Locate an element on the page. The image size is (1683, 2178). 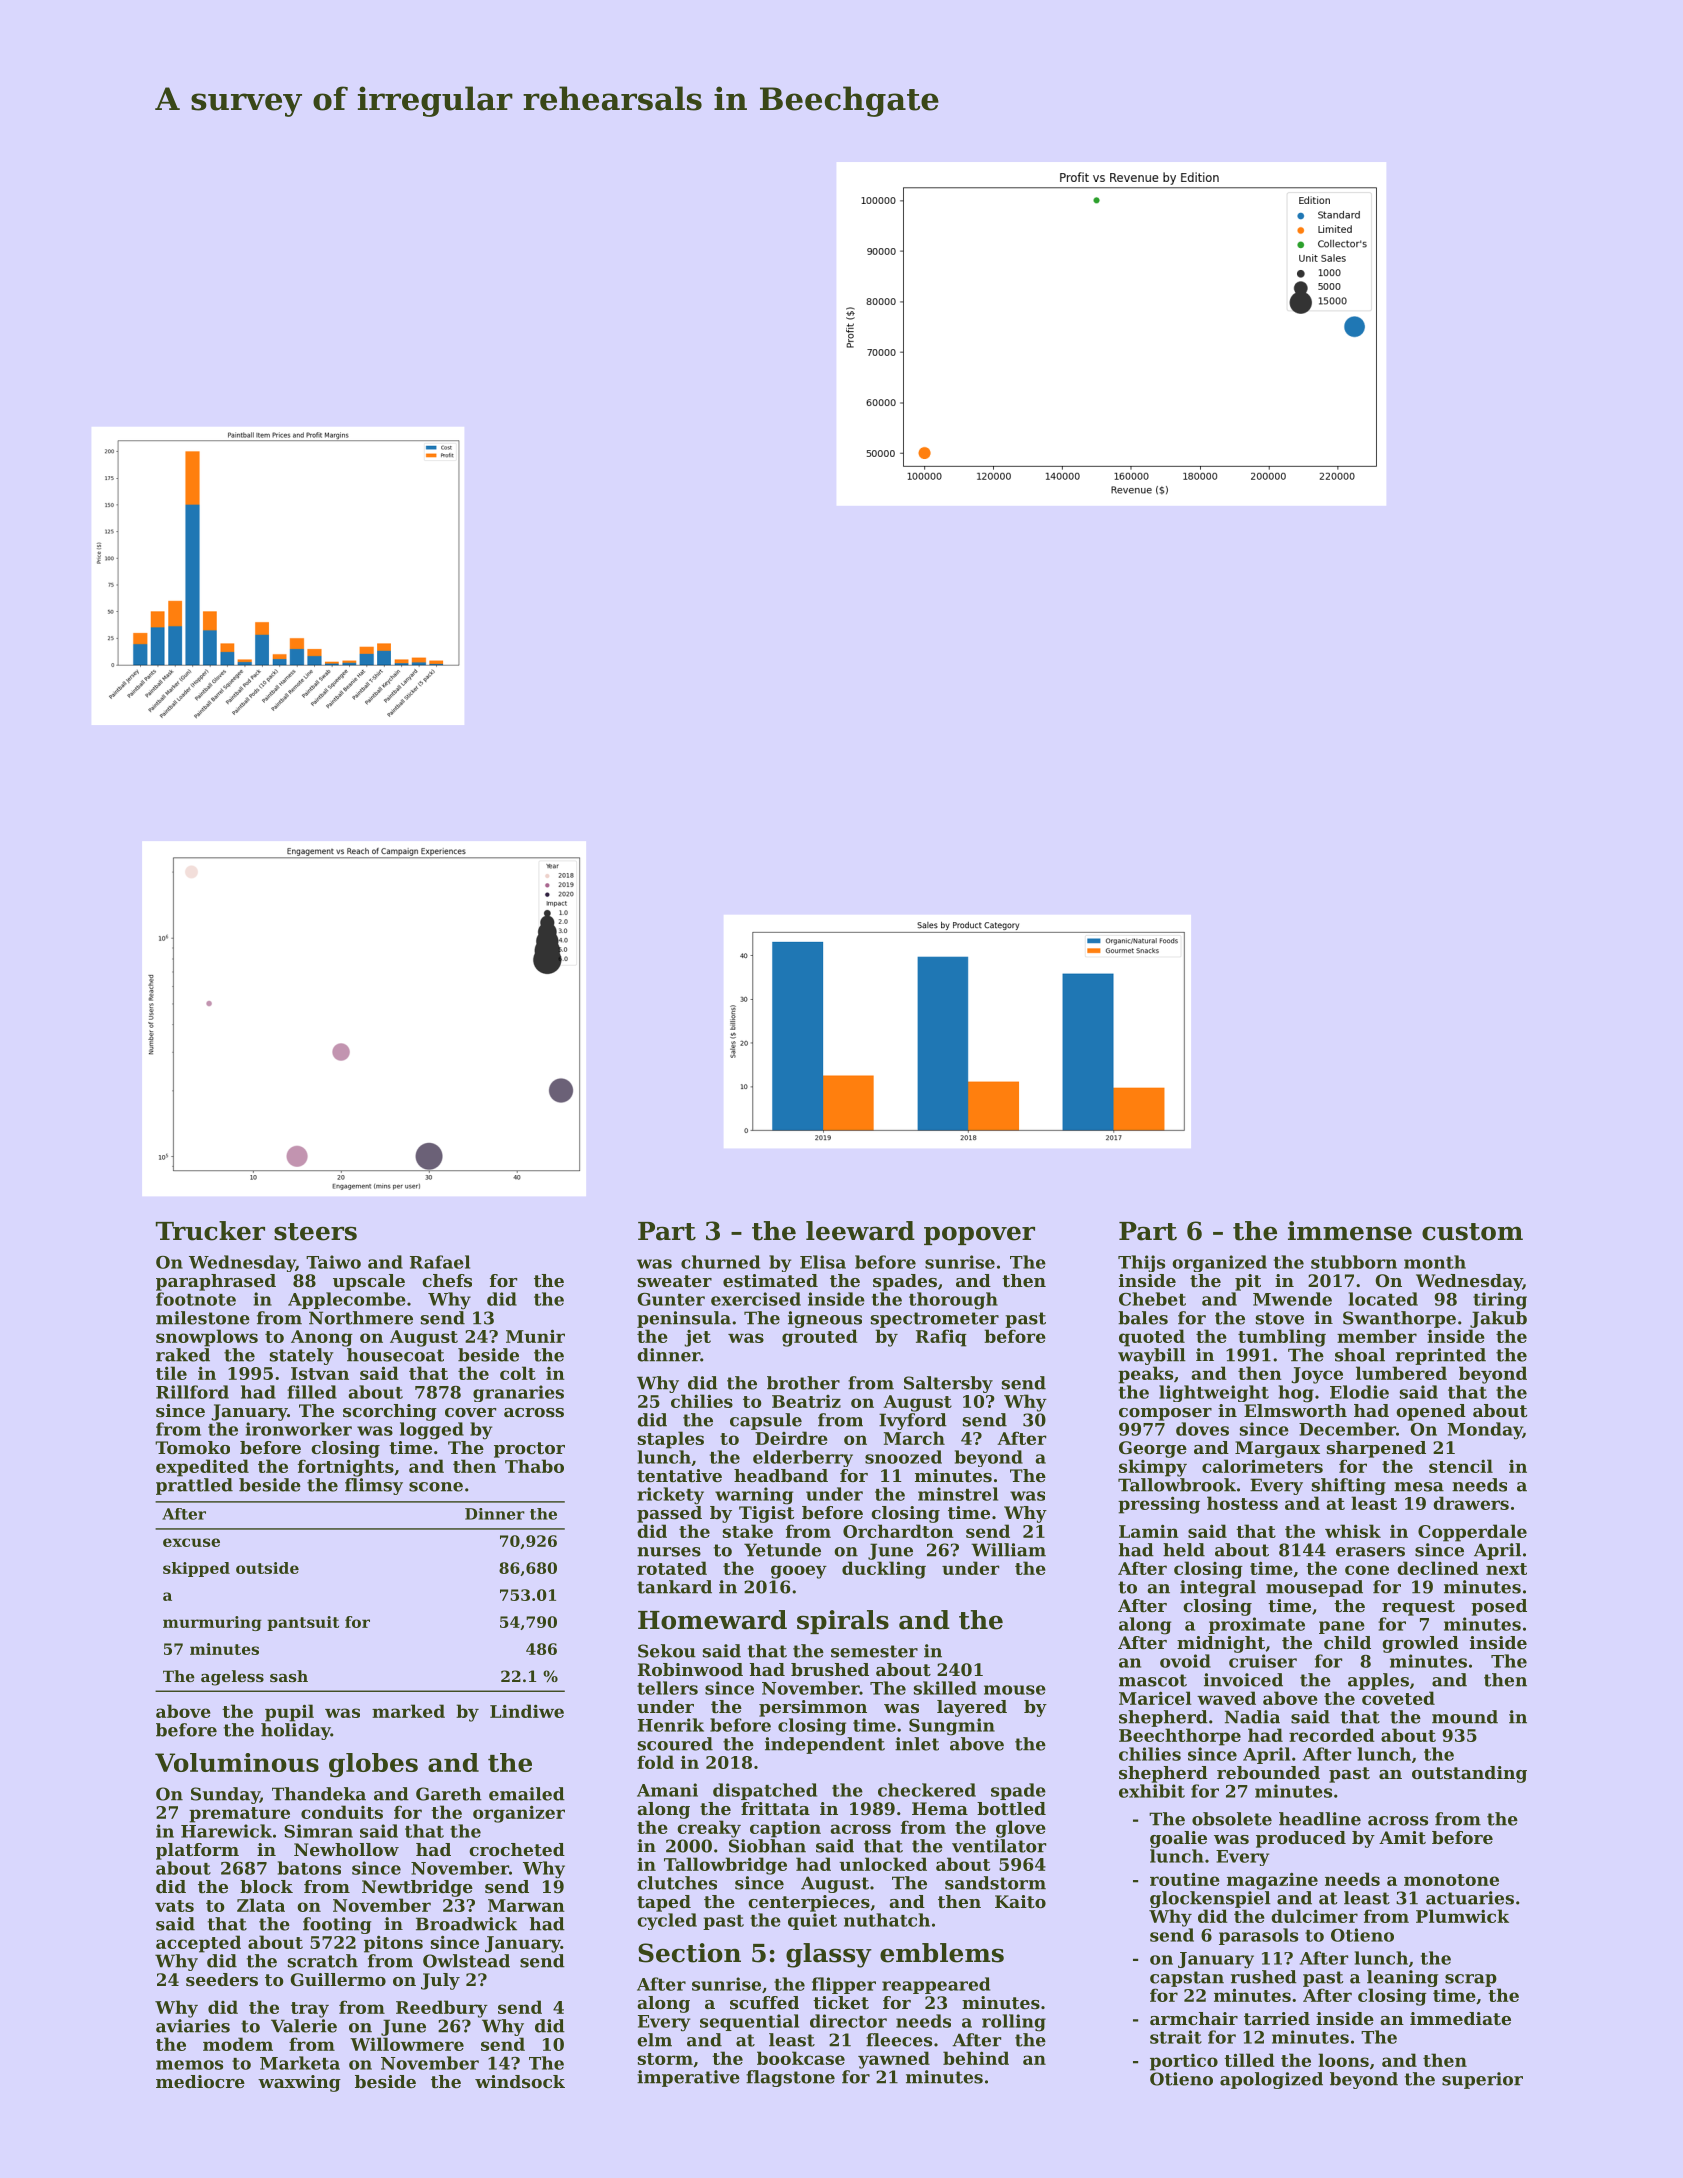
aviaries is located at coordinates (193, 2026).
